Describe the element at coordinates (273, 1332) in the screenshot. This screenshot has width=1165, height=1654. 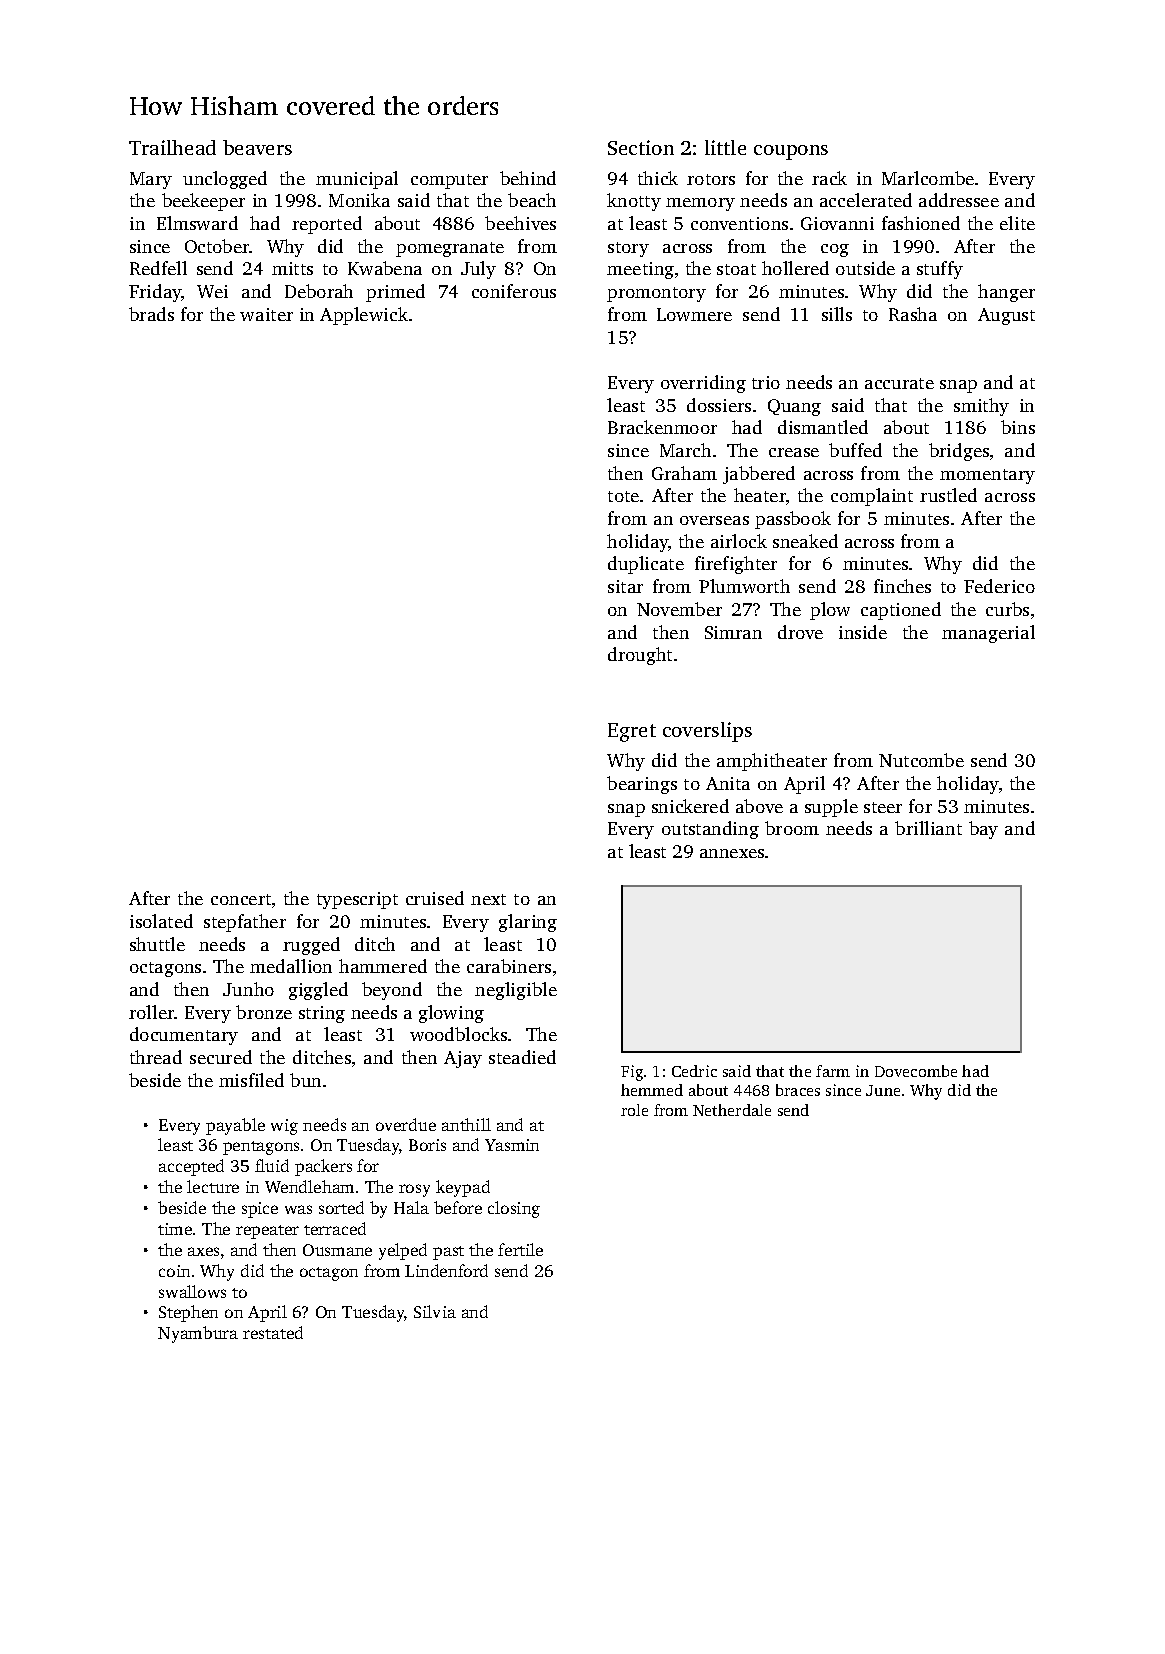
I see `restated` at that location.
